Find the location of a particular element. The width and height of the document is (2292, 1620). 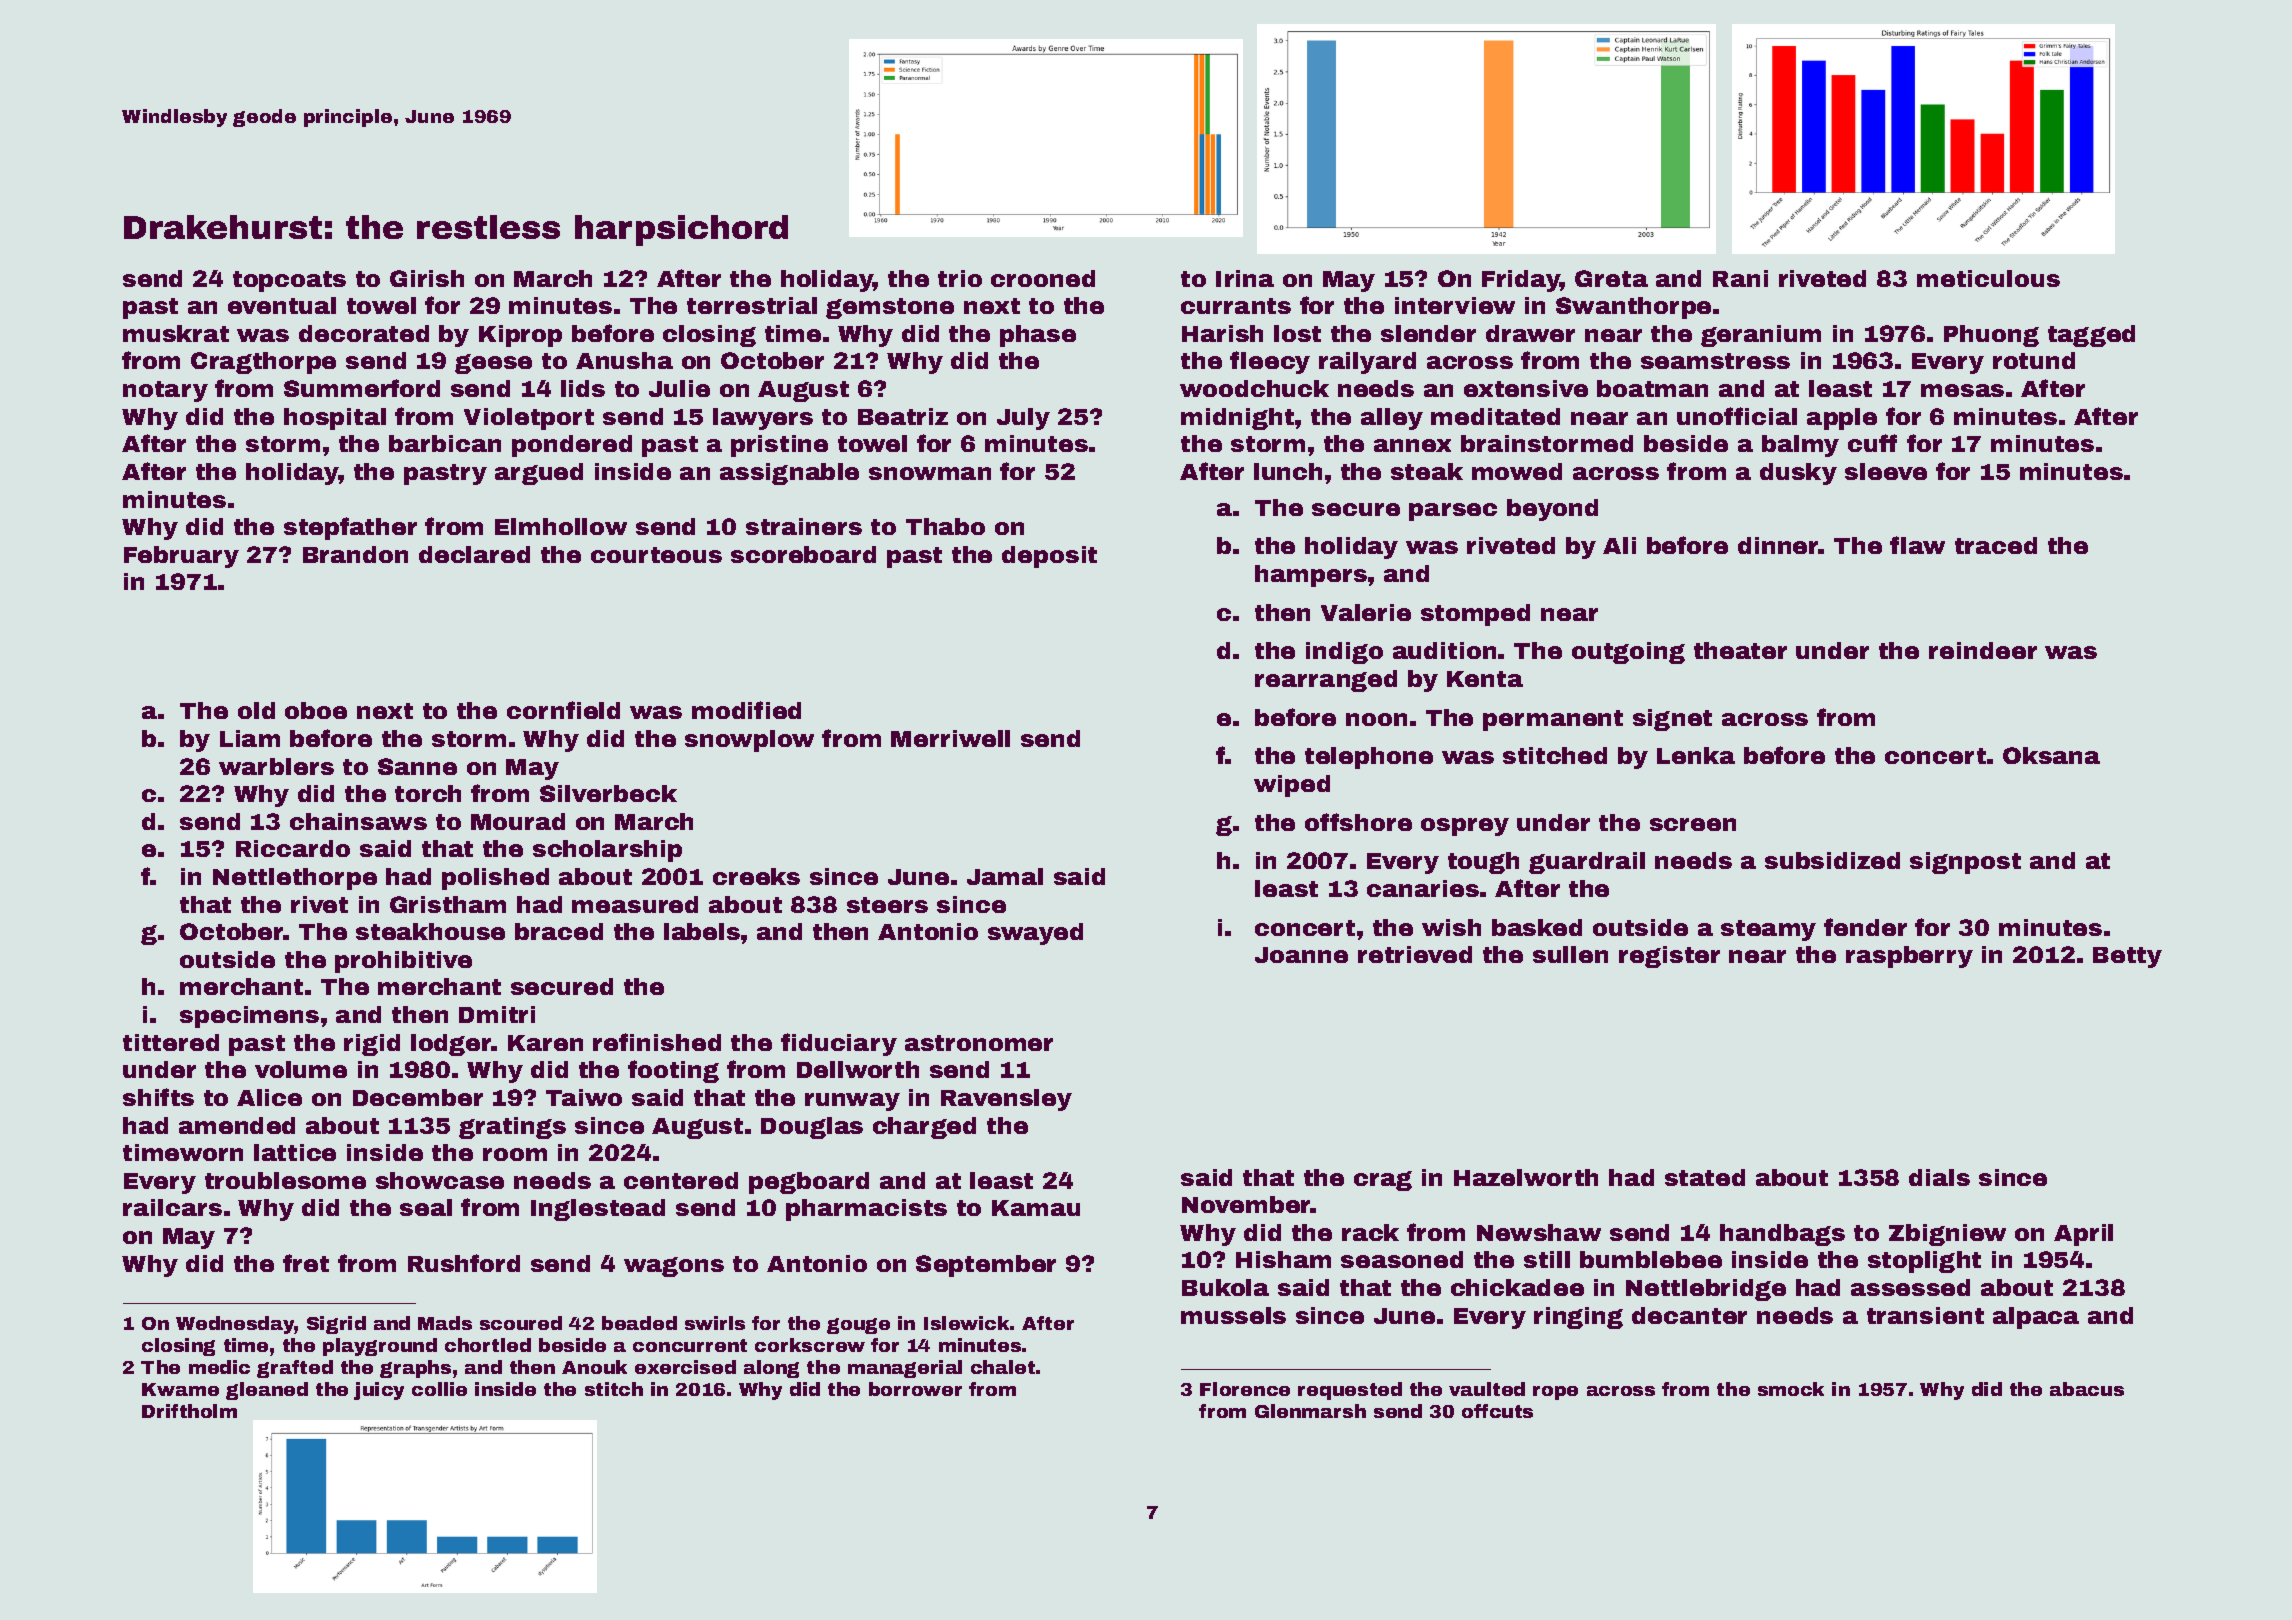

Ravensley is located at coordinates (1006, 1100).
